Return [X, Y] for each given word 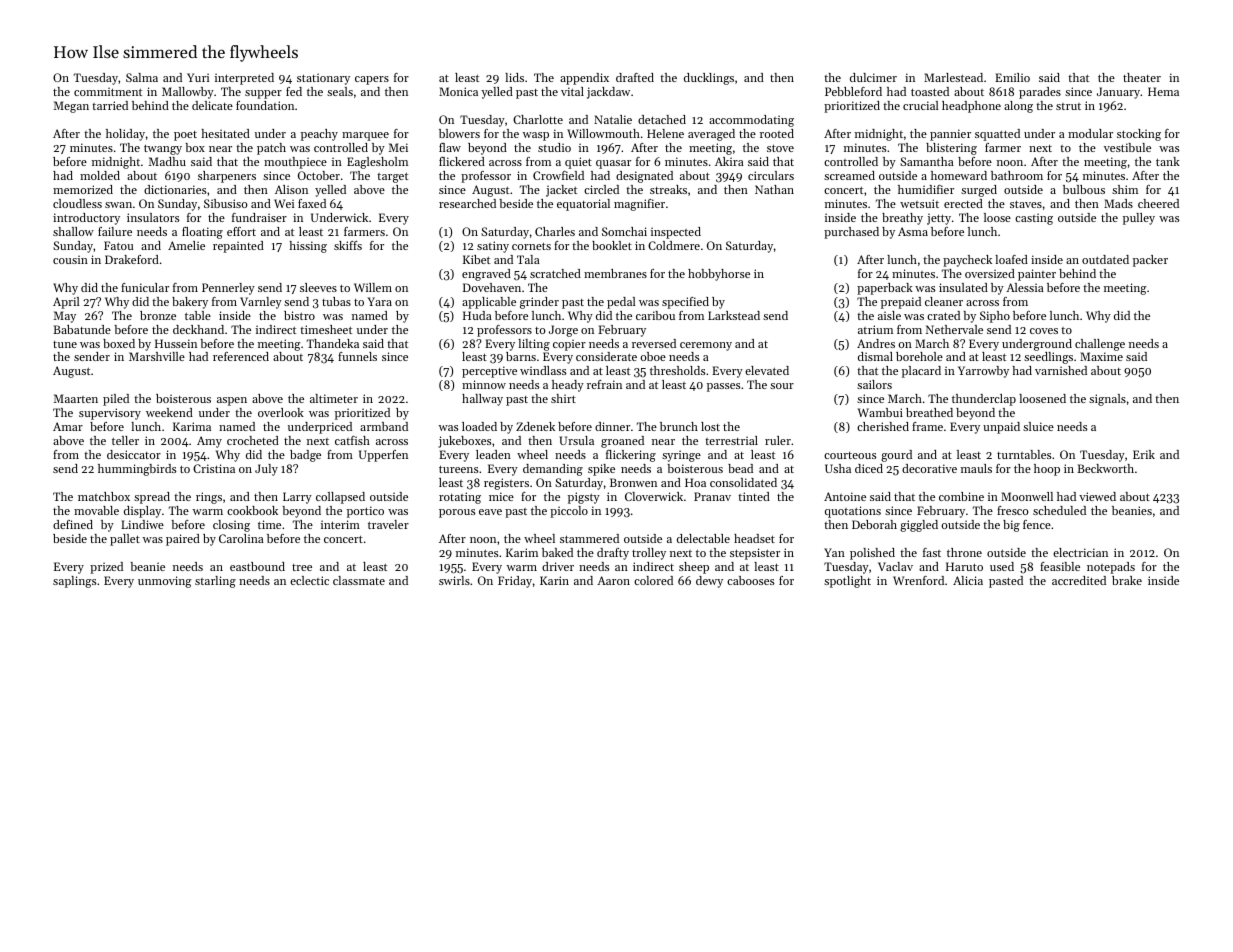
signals [1107, 400]
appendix [584, 79]
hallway [482, 400]
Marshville [157, 356]
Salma [142, 77]
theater [1142, 77]
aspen [232, 401]
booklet [612, 245]
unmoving [165, 582]
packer [1150, 261]
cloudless [77, 203]
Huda [477, 315]
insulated [963, 287]
